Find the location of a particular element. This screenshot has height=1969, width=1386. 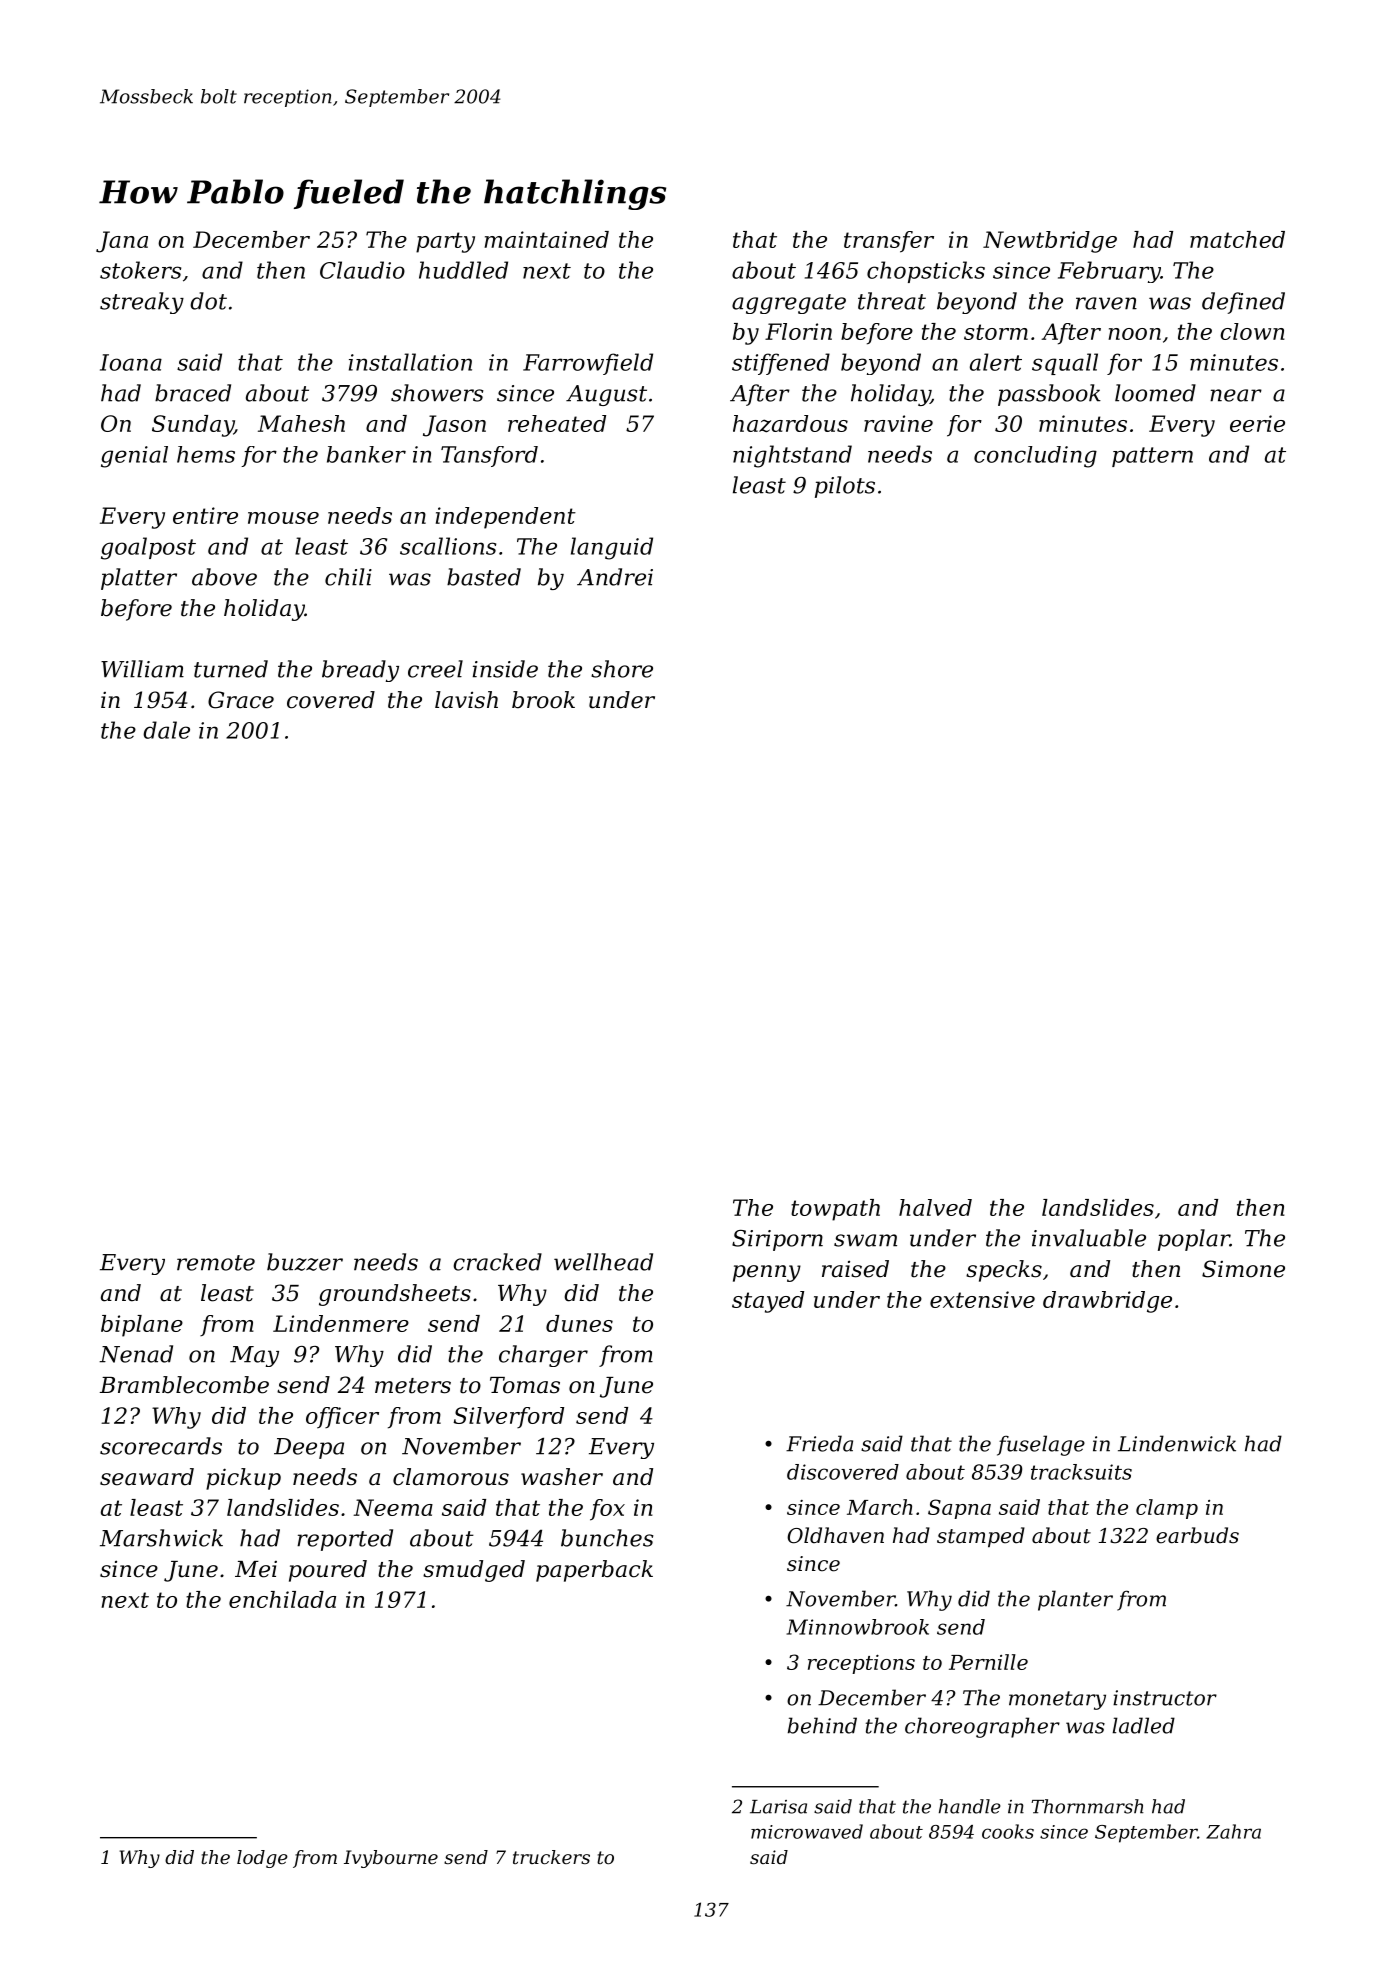

transfer is located at coordinates (889, 242).
